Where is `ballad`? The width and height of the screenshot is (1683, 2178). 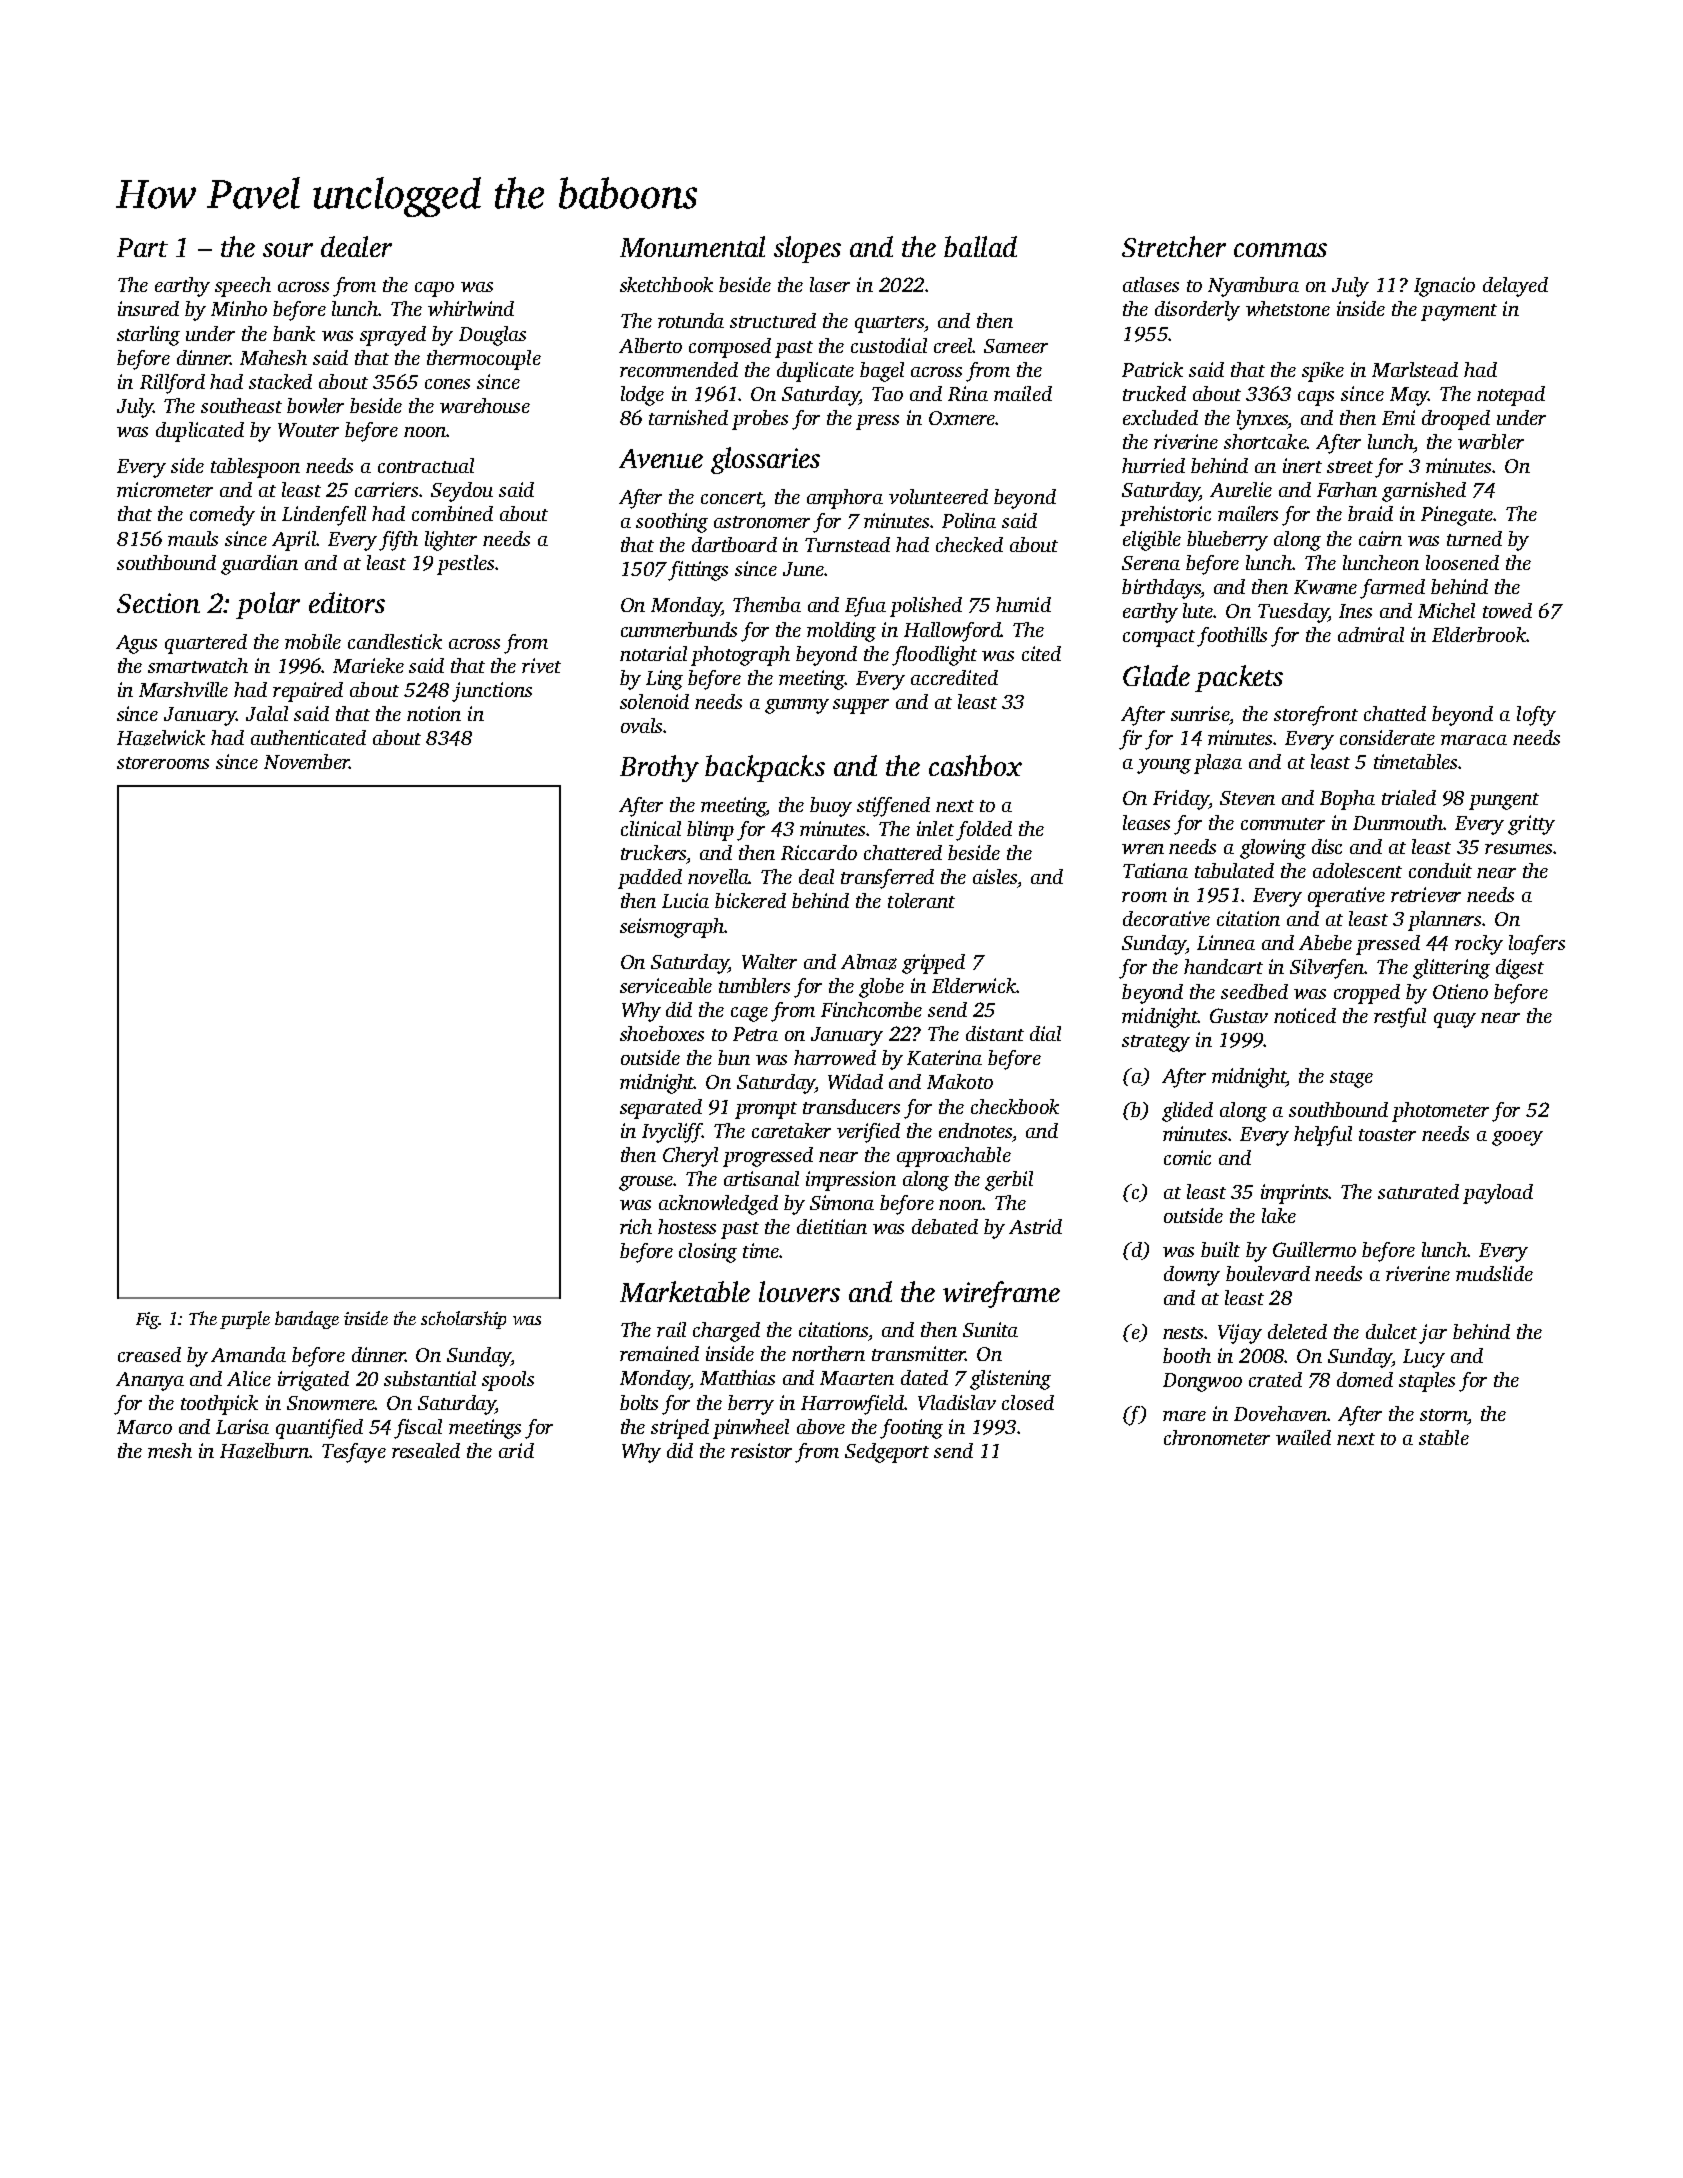
ballad is located at coordinates (980, 246).
